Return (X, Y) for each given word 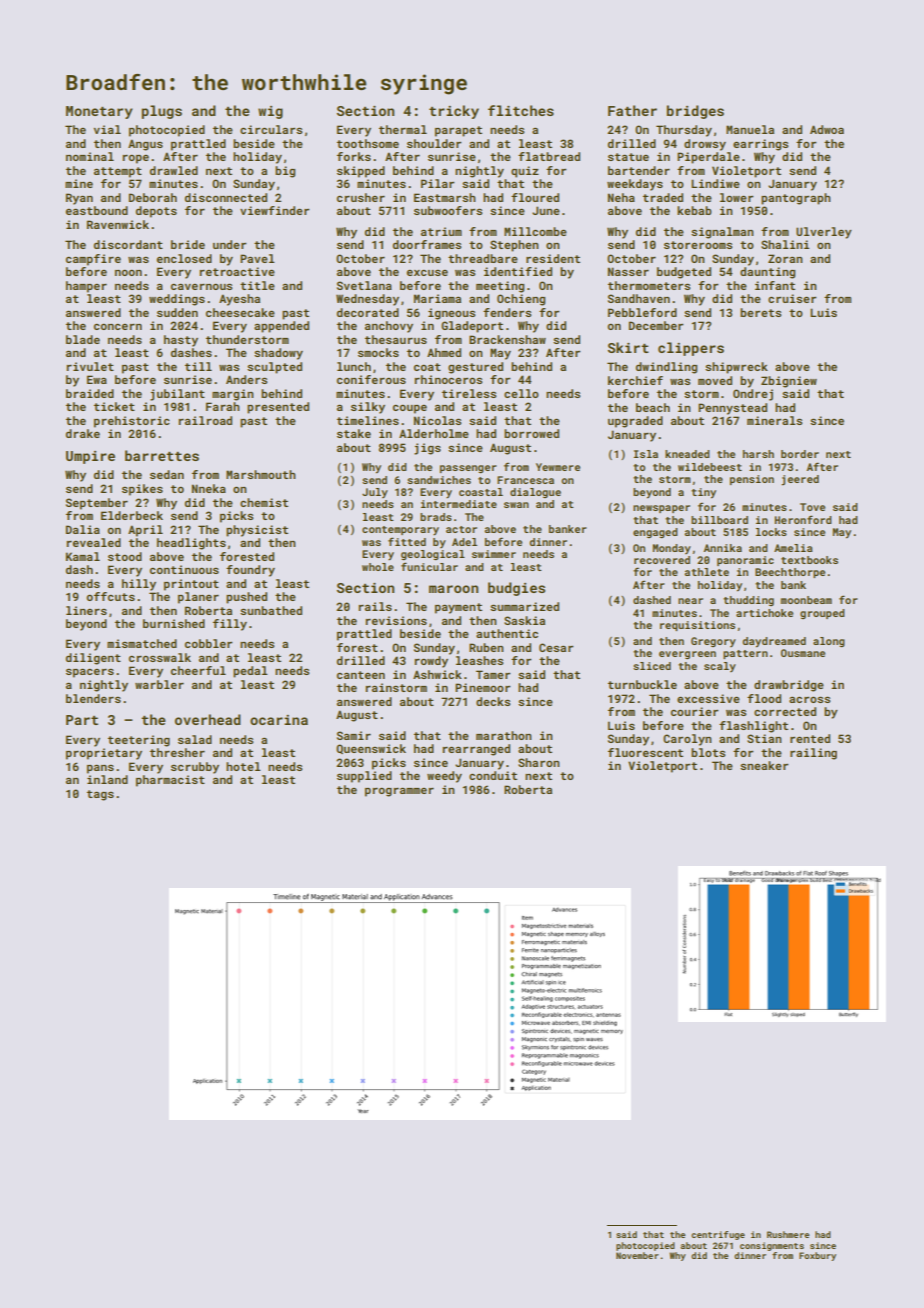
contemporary (400, 530)
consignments (772, 1246)
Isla (646, 454)
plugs (162, 112)
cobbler (209, 643)
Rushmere (788, 1234)
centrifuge (718, 1235)
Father (632, 110)
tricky (454, 112)
